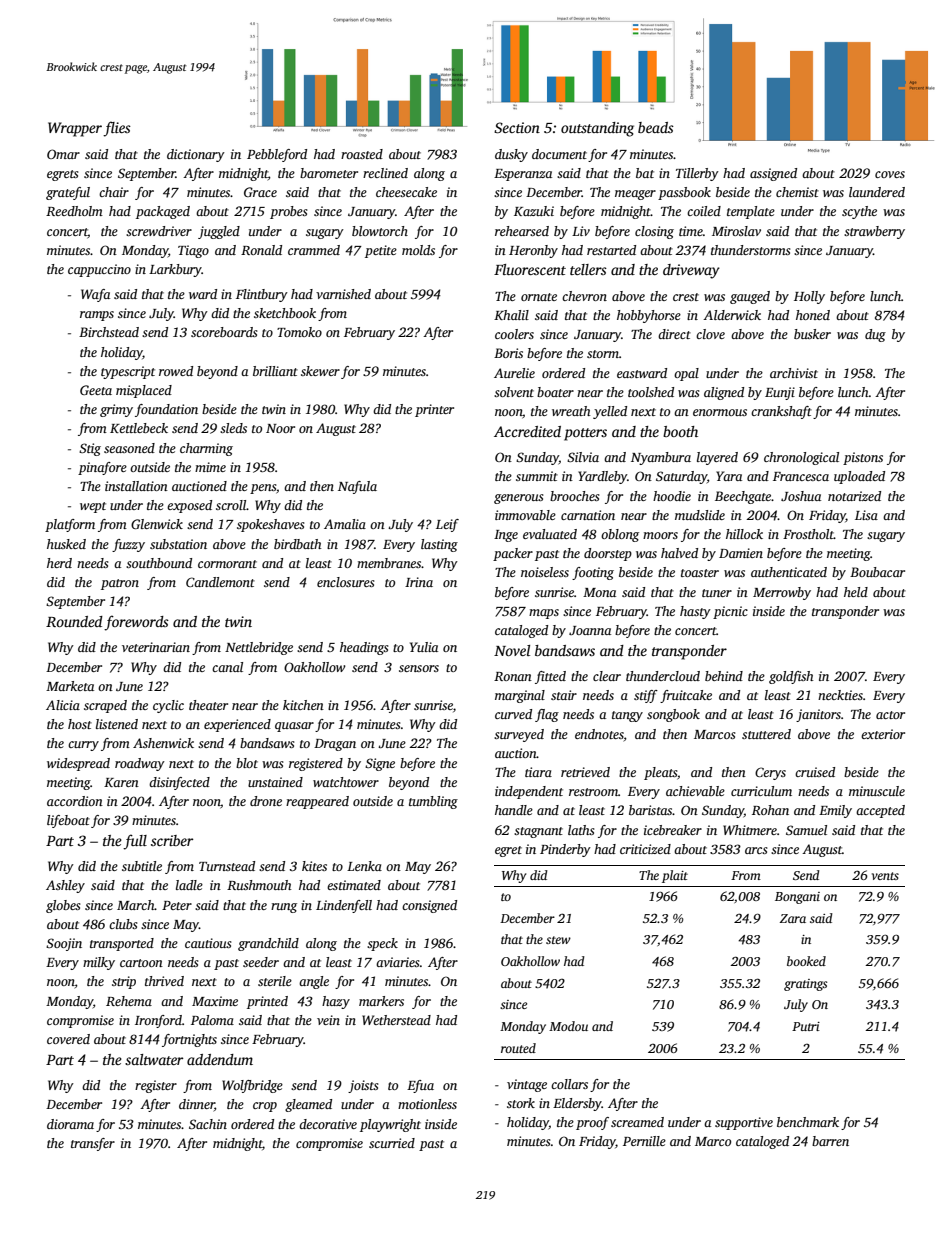  Describe the element at coordinates (750, 830) in the screenshot. I see `Whitmere` at that location.
